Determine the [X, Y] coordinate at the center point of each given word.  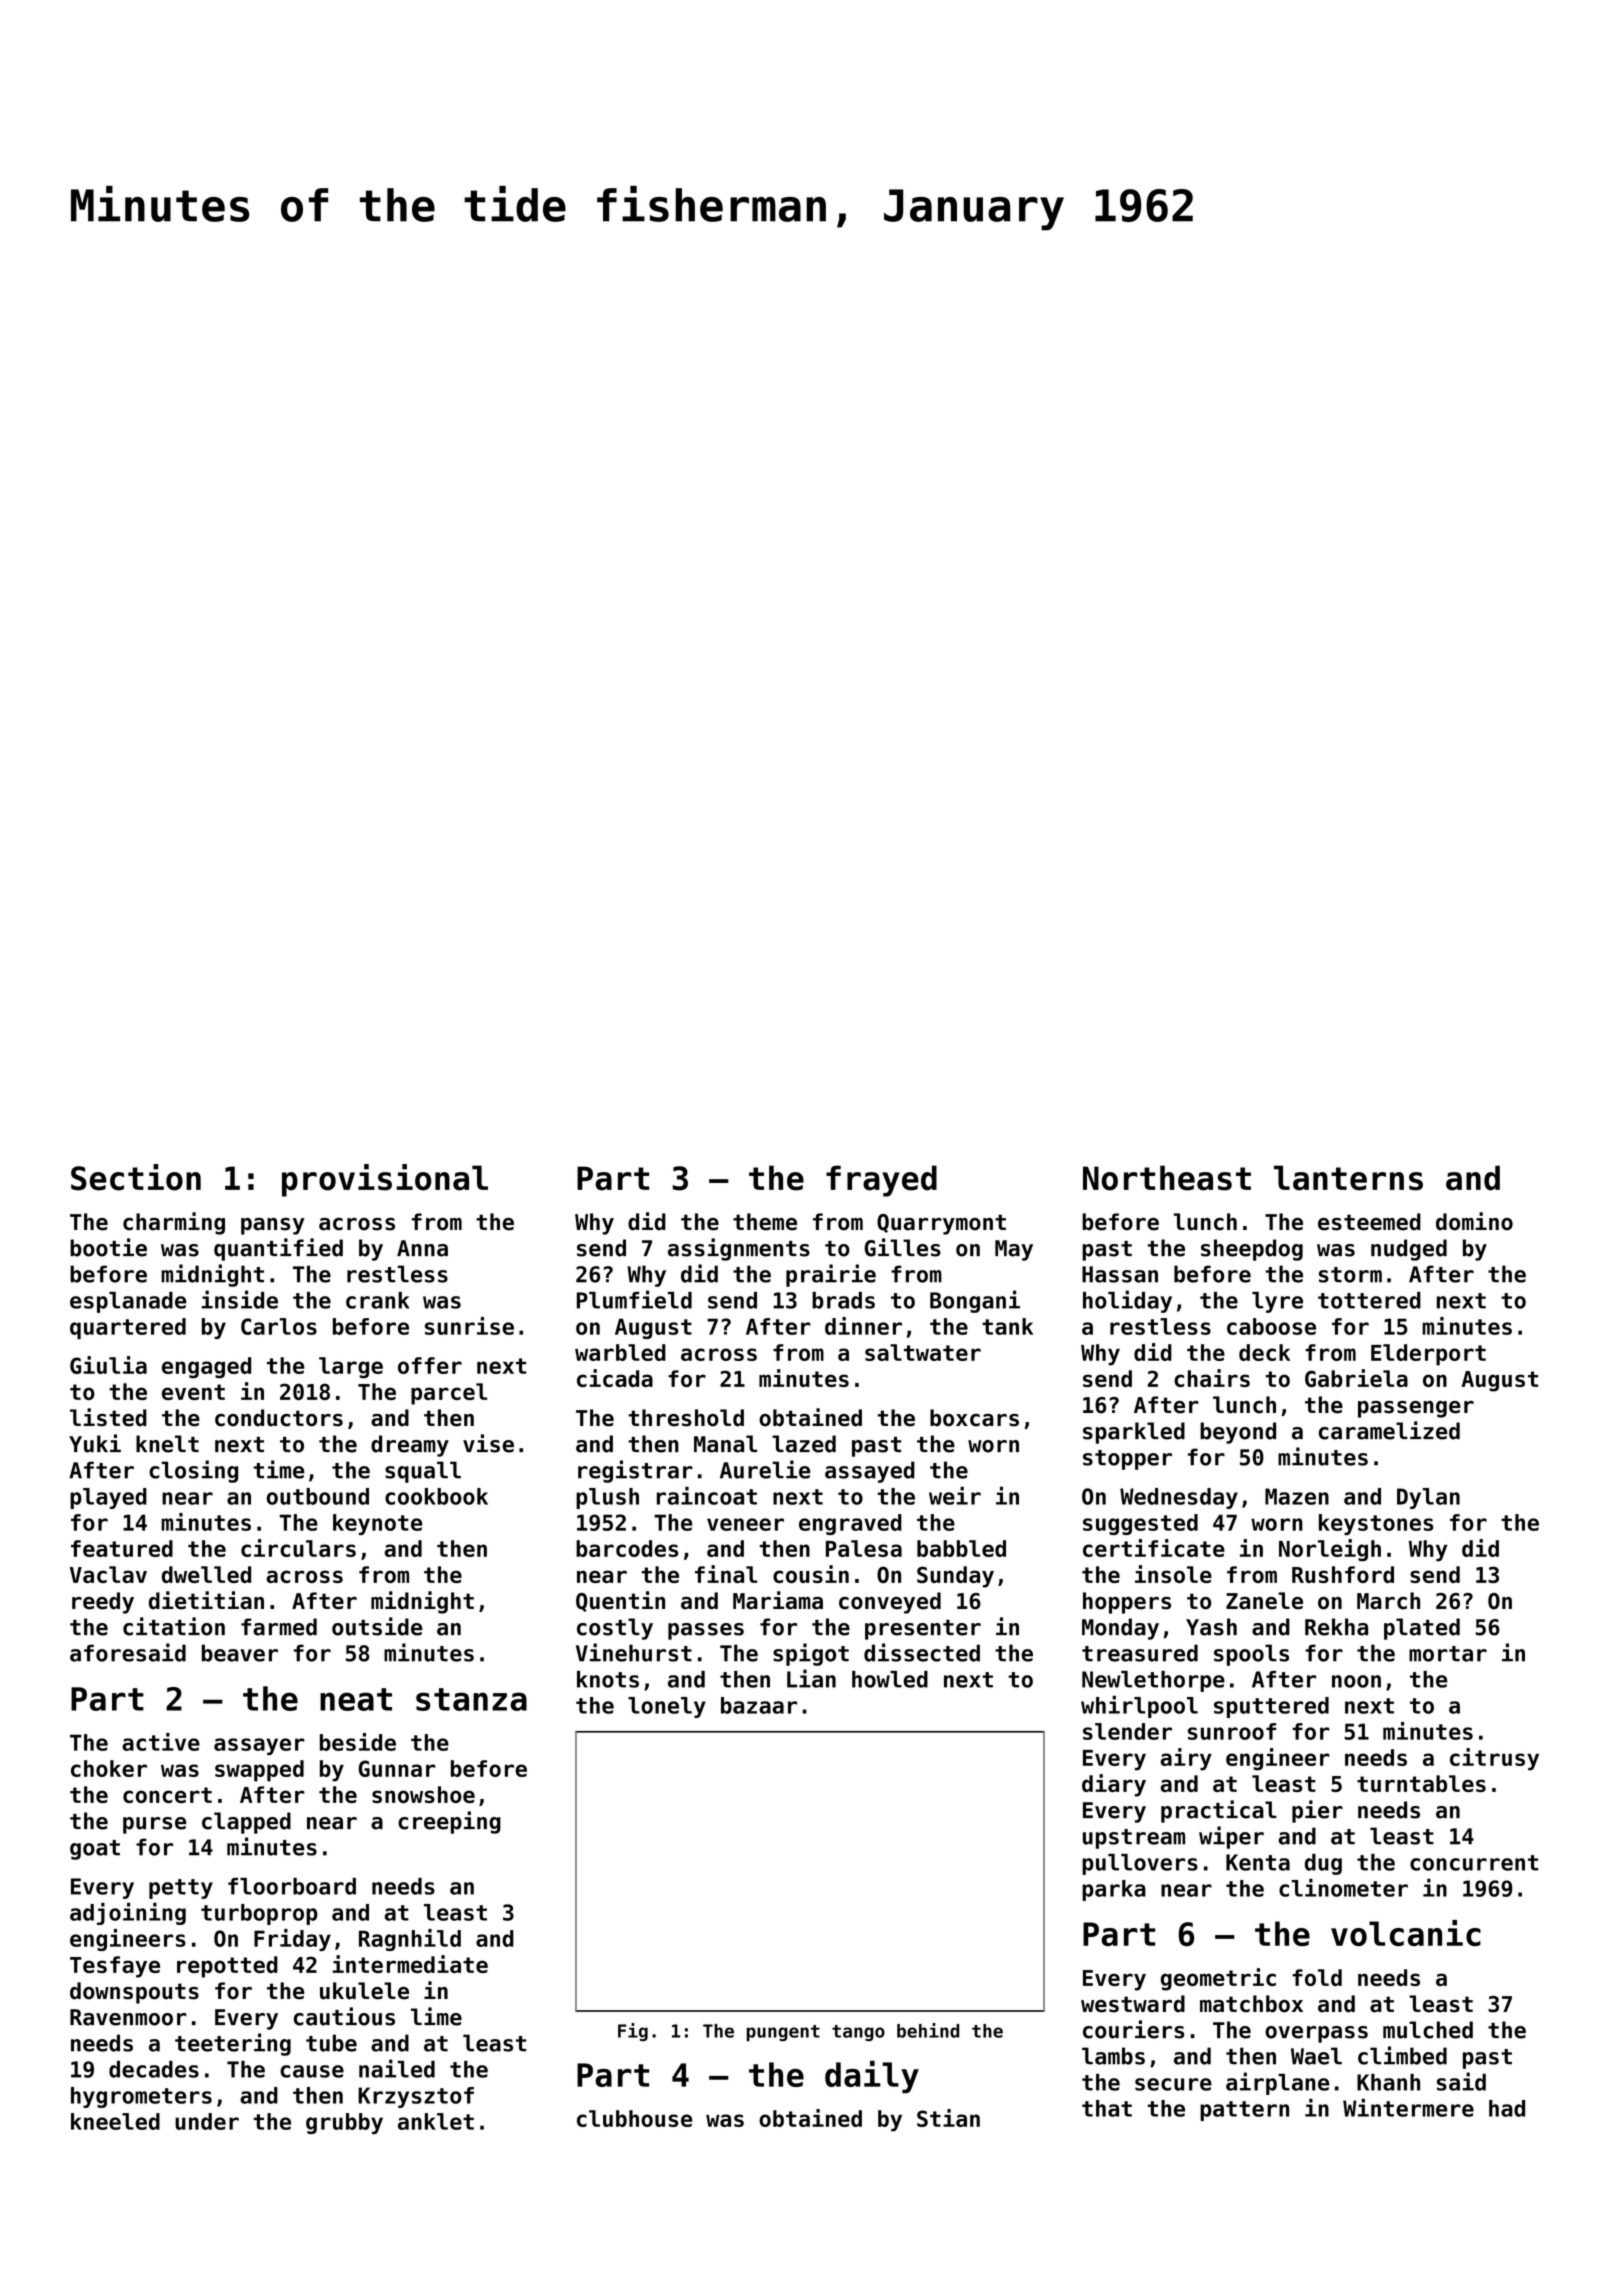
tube [331, 2043]
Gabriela [1356, 1378]
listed [108, 1417]
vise [488, 1443]
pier [1317, 1811]
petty [181, 1889]
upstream [1134, 1839]
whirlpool [1139, 1707]
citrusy [1494, 1759]
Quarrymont [941, 1224]
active [161, 1742]
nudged [1409, 1250]
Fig [633, 2032]
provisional [385, 1180]
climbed [1402, 2055]
